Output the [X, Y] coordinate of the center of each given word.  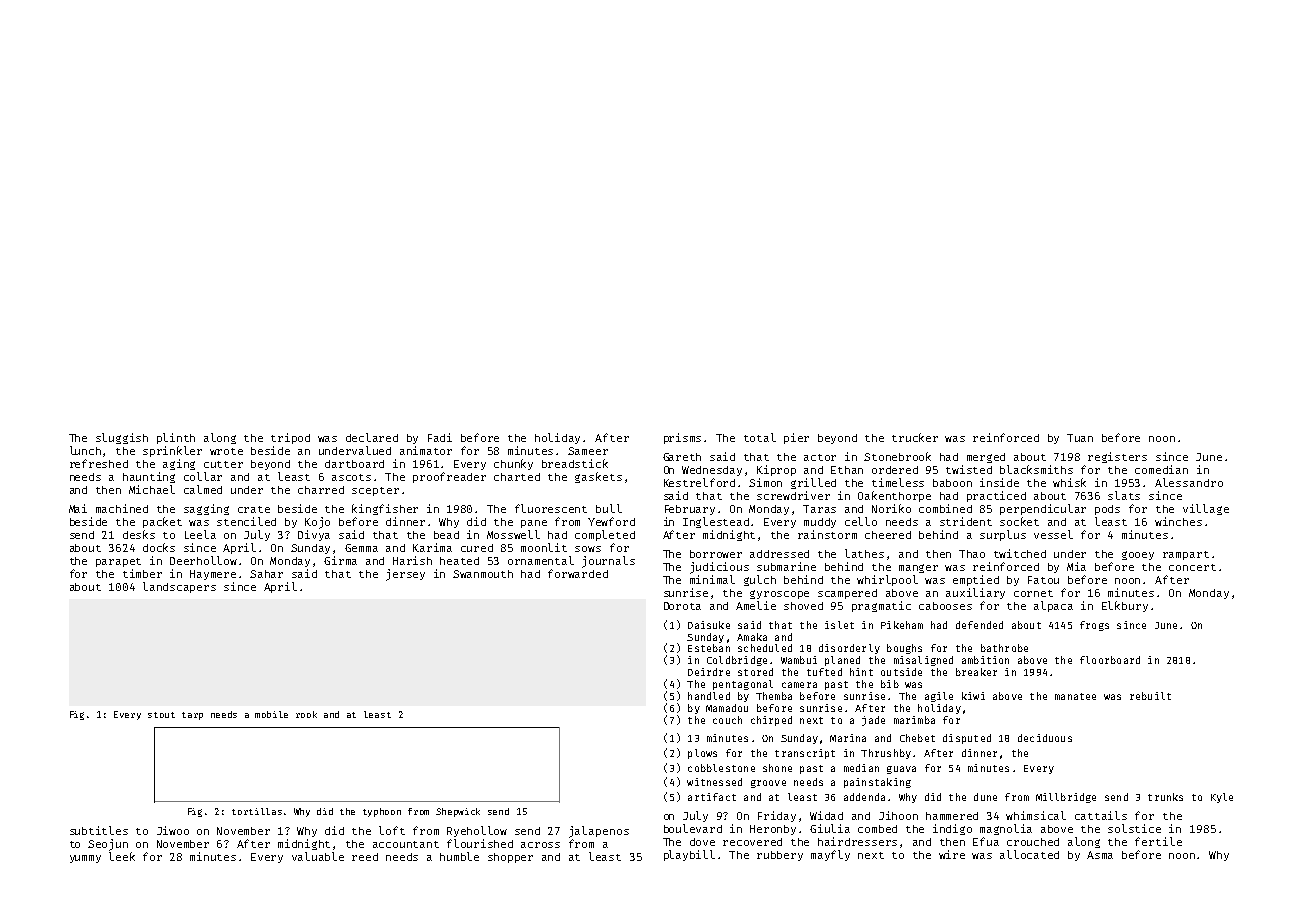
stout [161, 715]
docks [159, 547]
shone [777, 768]
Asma [1100, 855]
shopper [510, 858]
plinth [176, 438]
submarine [786, 566]
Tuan [1080, 438]
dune [985, 797]
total [760, 437]
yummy [85, 859]
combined [945, 508]
